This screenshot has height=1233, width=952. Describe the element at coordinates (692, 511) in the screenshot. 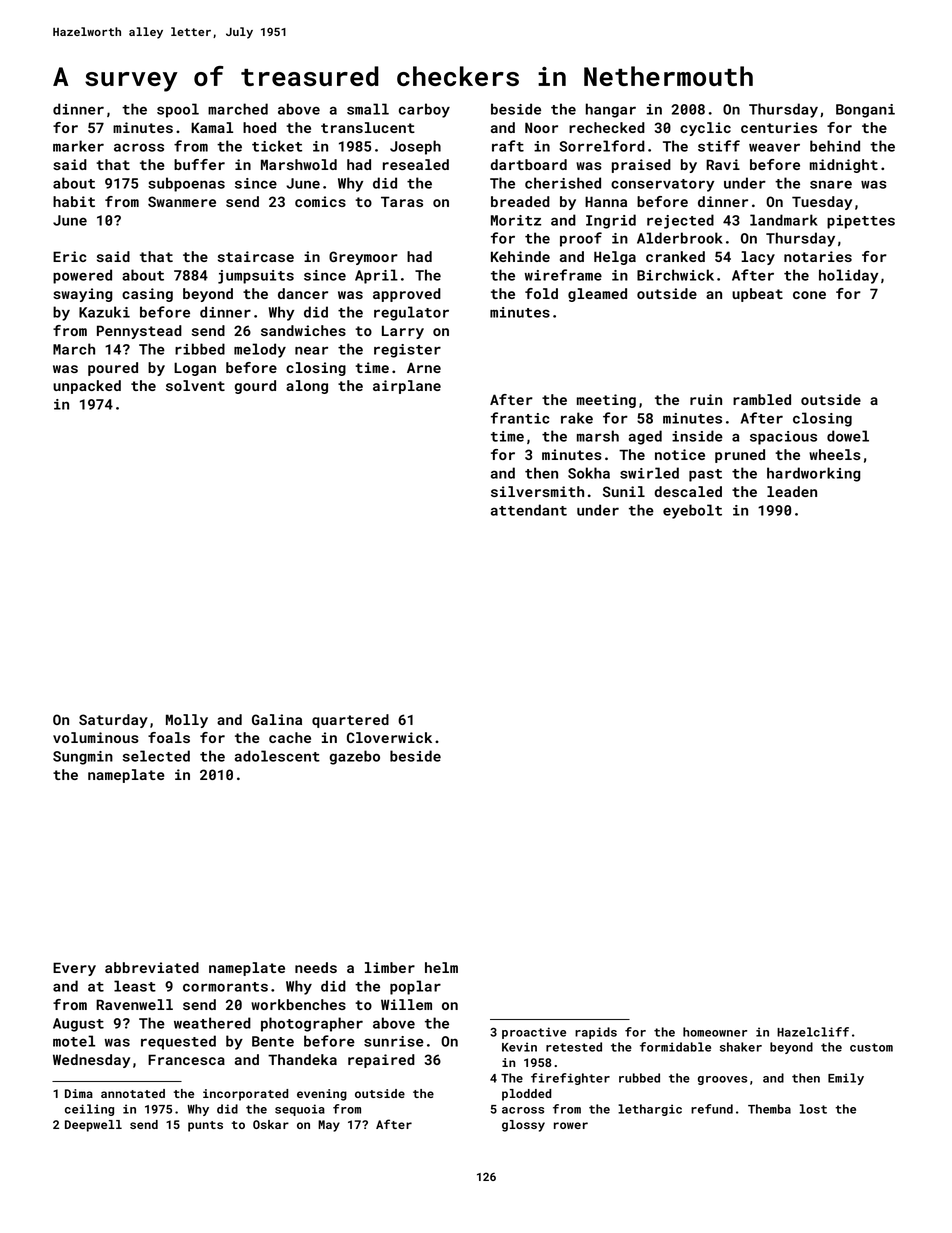

I see `eyebolt` at that location.
